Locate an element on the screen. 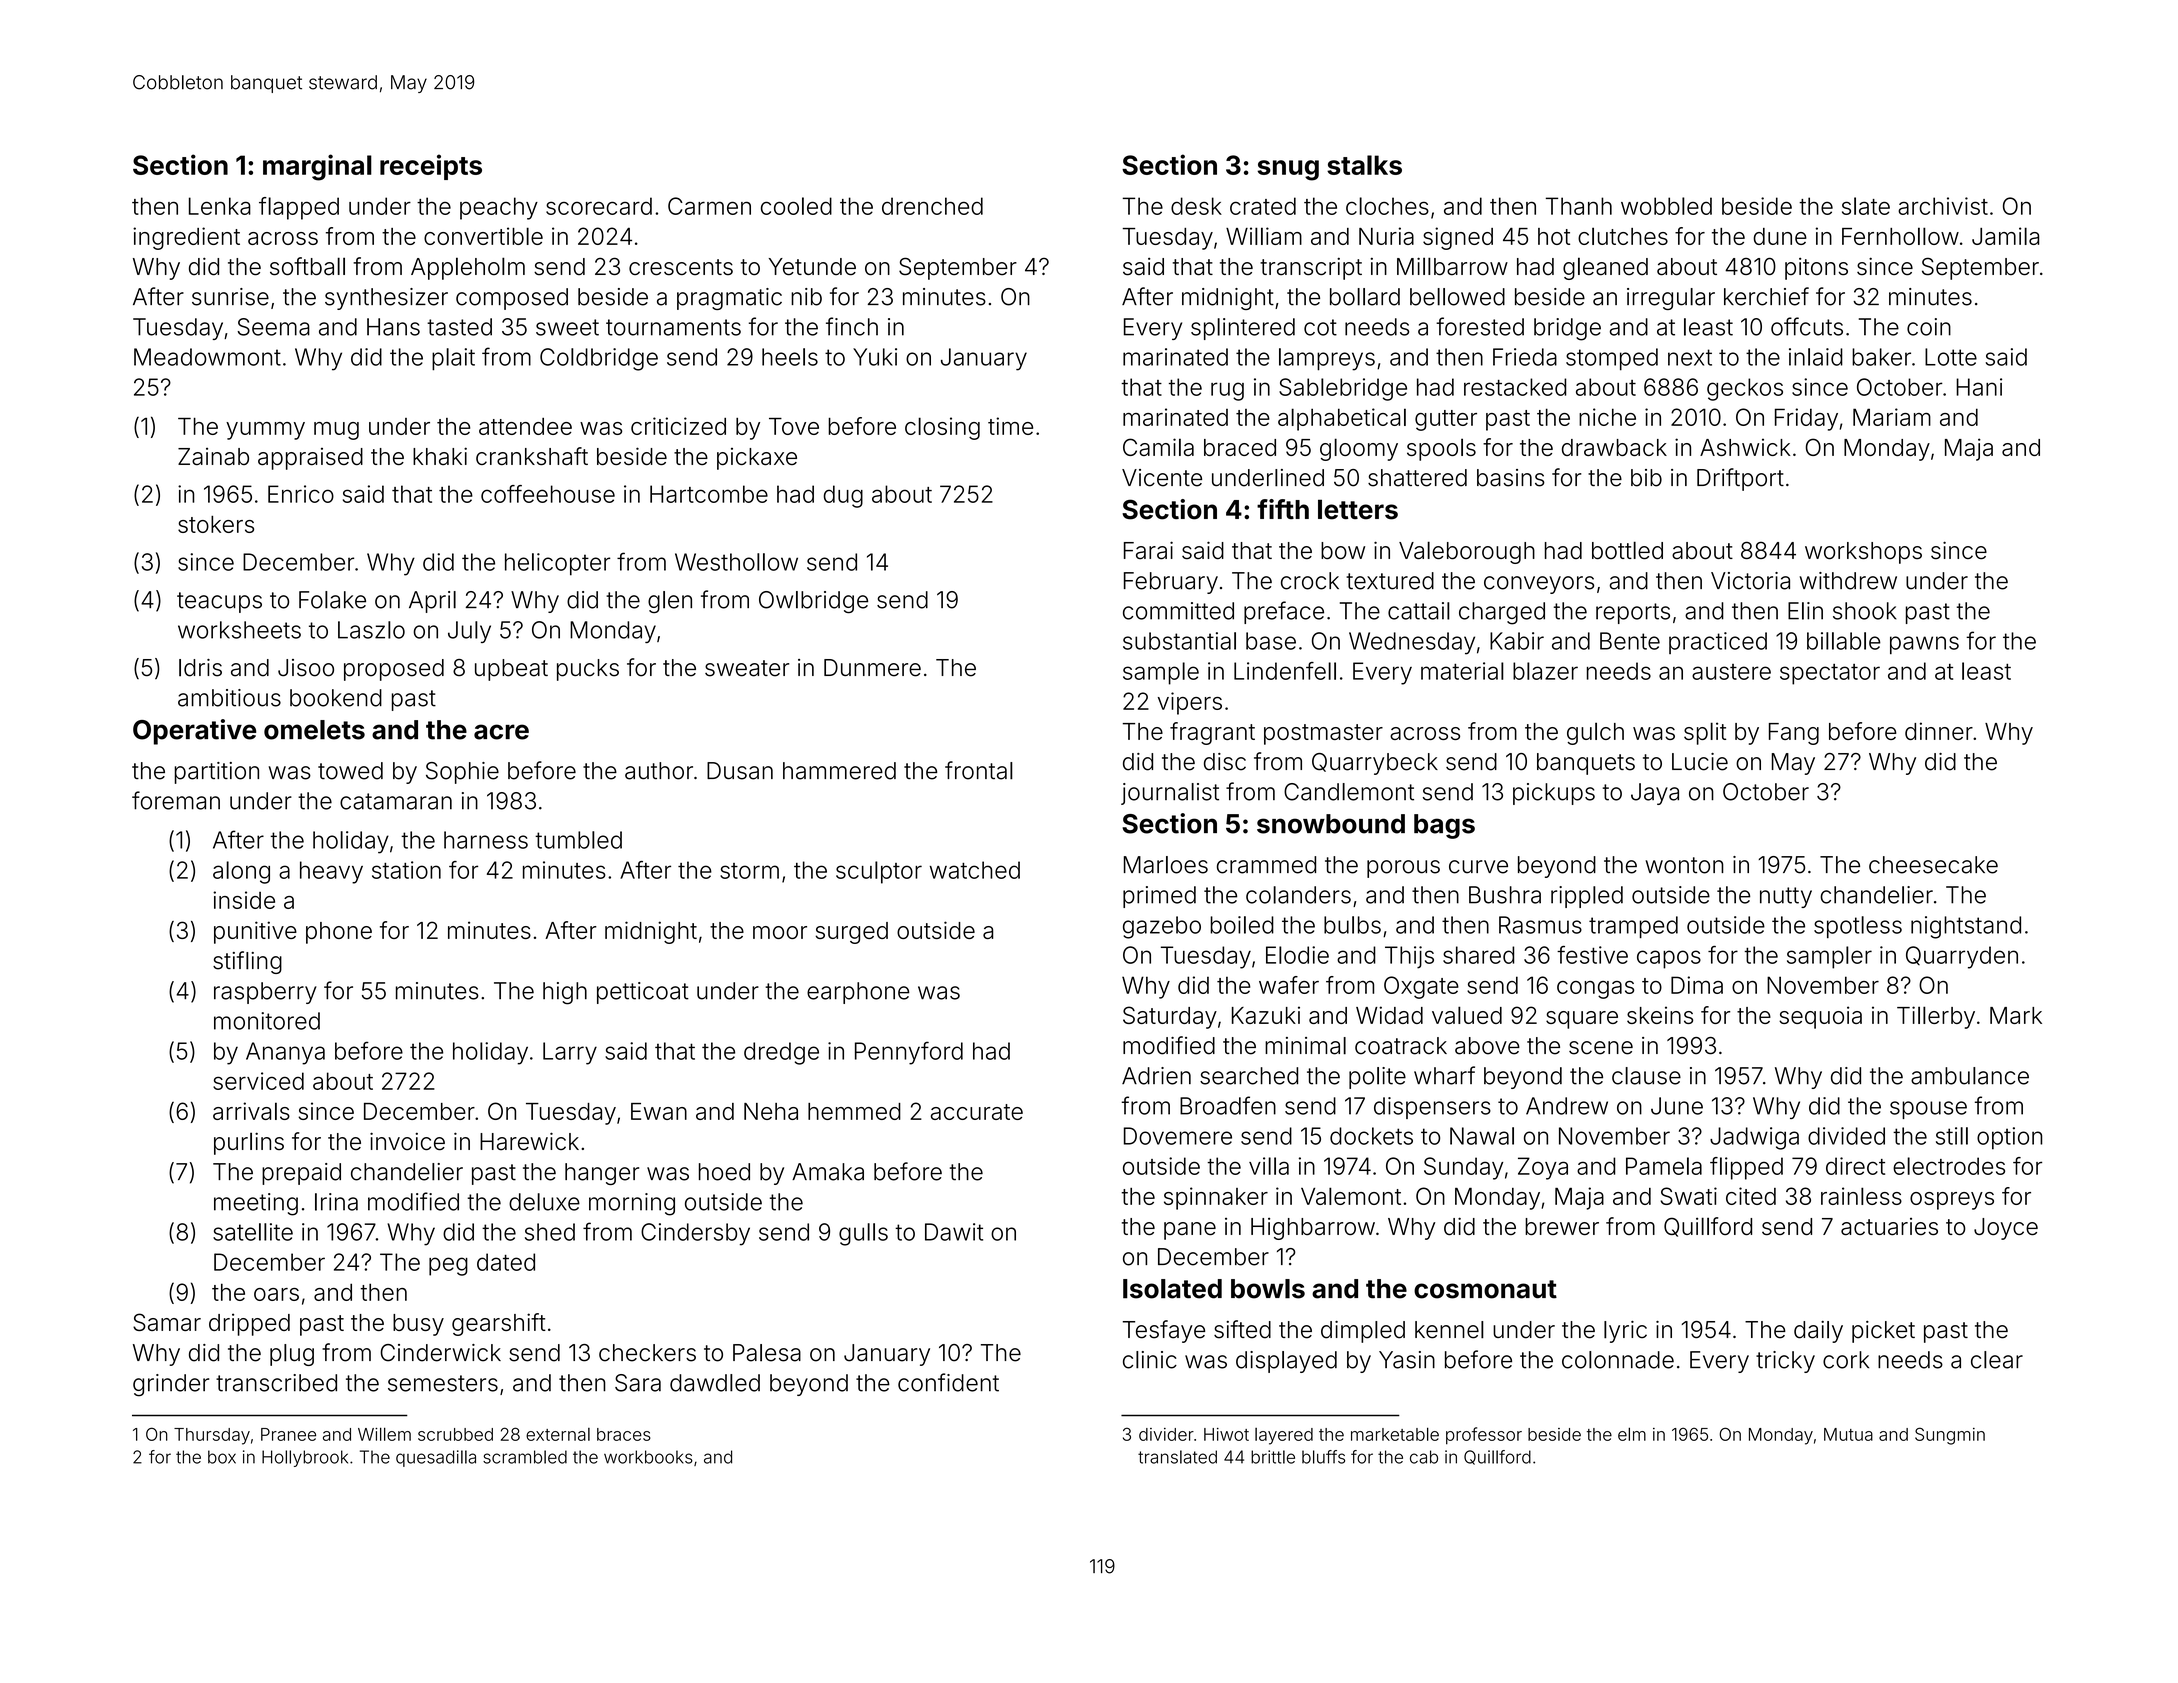 The height and width of the screenshot is (1683, 2178). snug is located at coordinates (1288, 170).
